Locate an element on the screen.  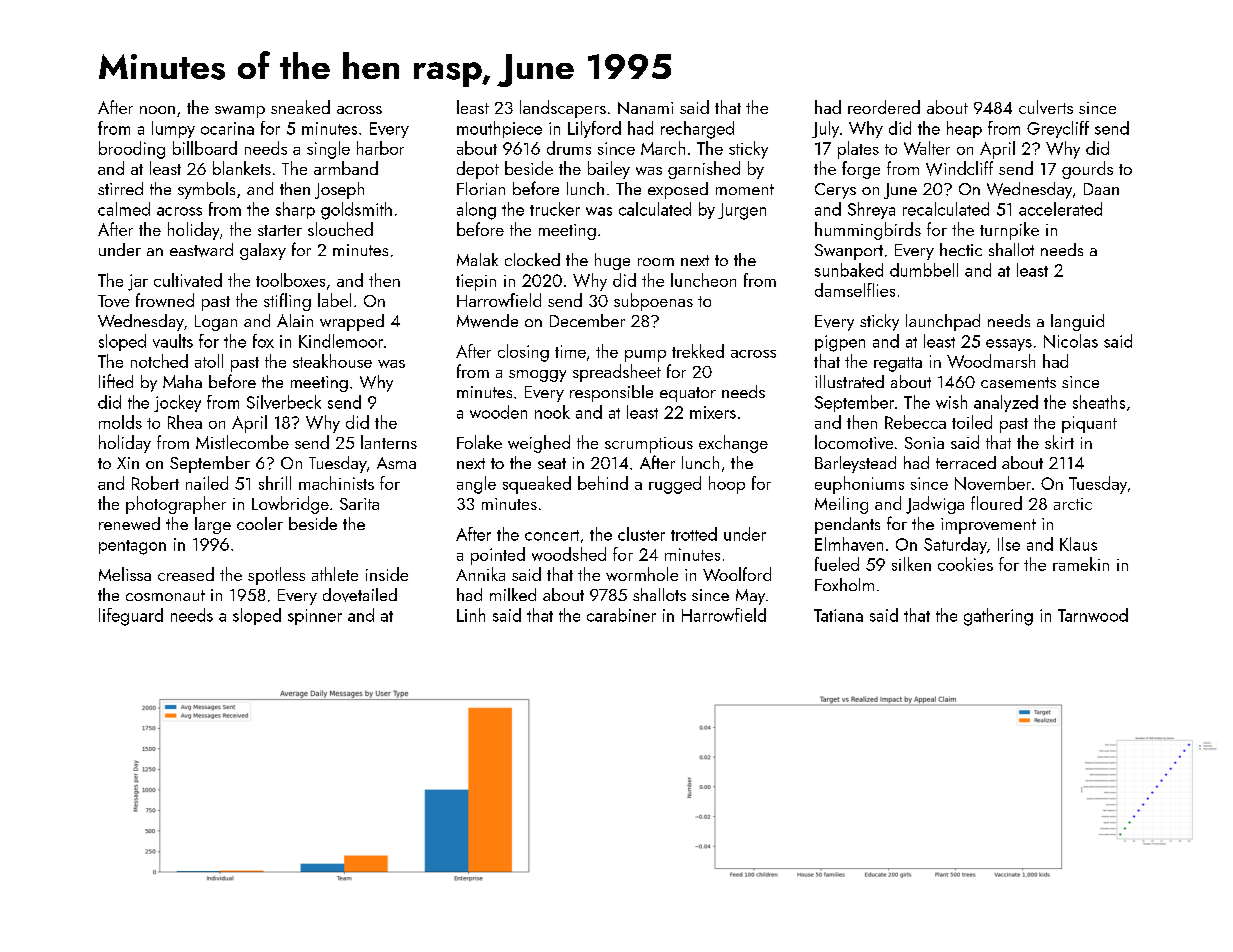
culverts is located at coordinates (1046, 107).
